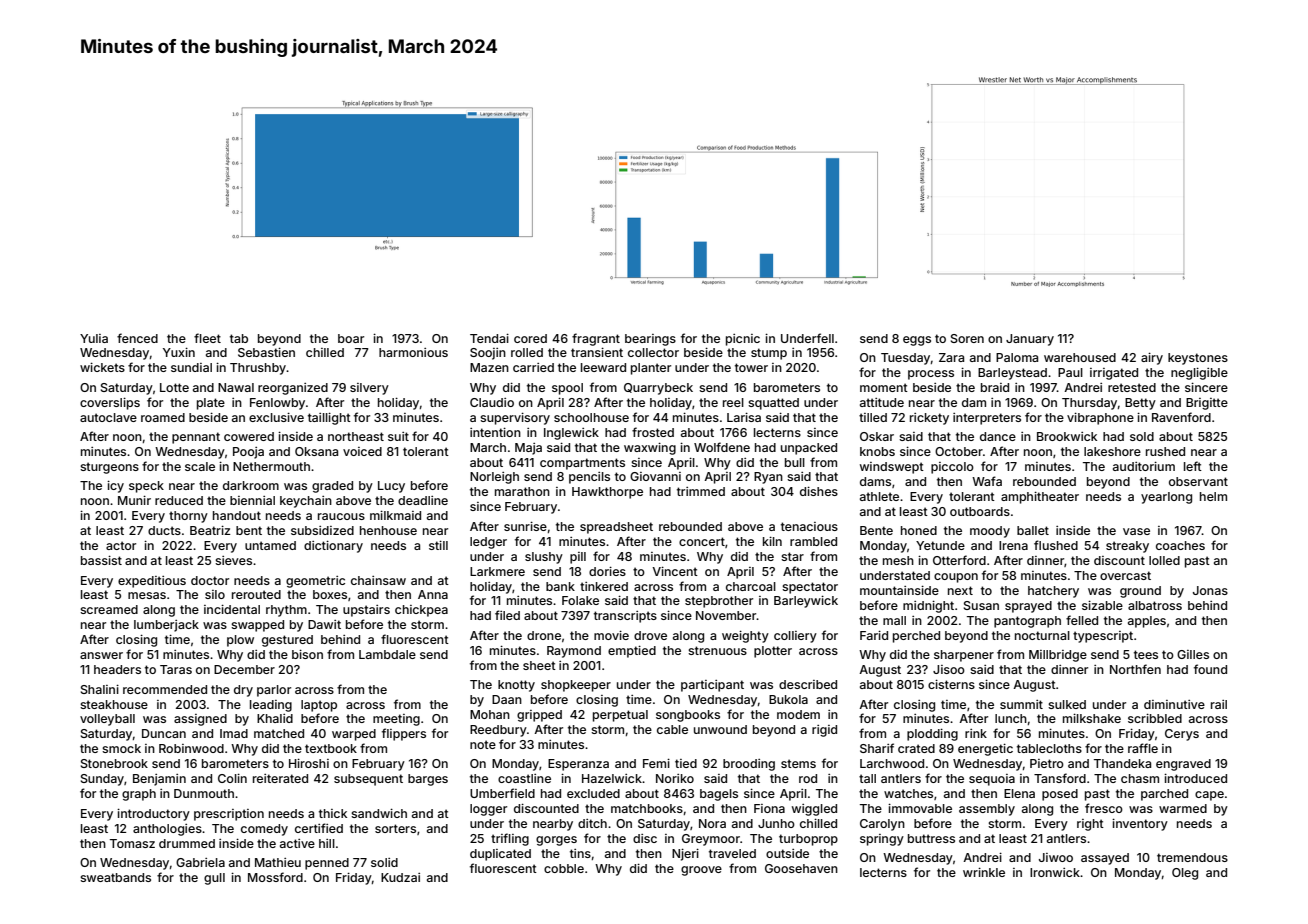 The height and width of the document is (924, 1308). Describe the element at coordinates (153, 814) in the document. I see `introductory` at that location.
